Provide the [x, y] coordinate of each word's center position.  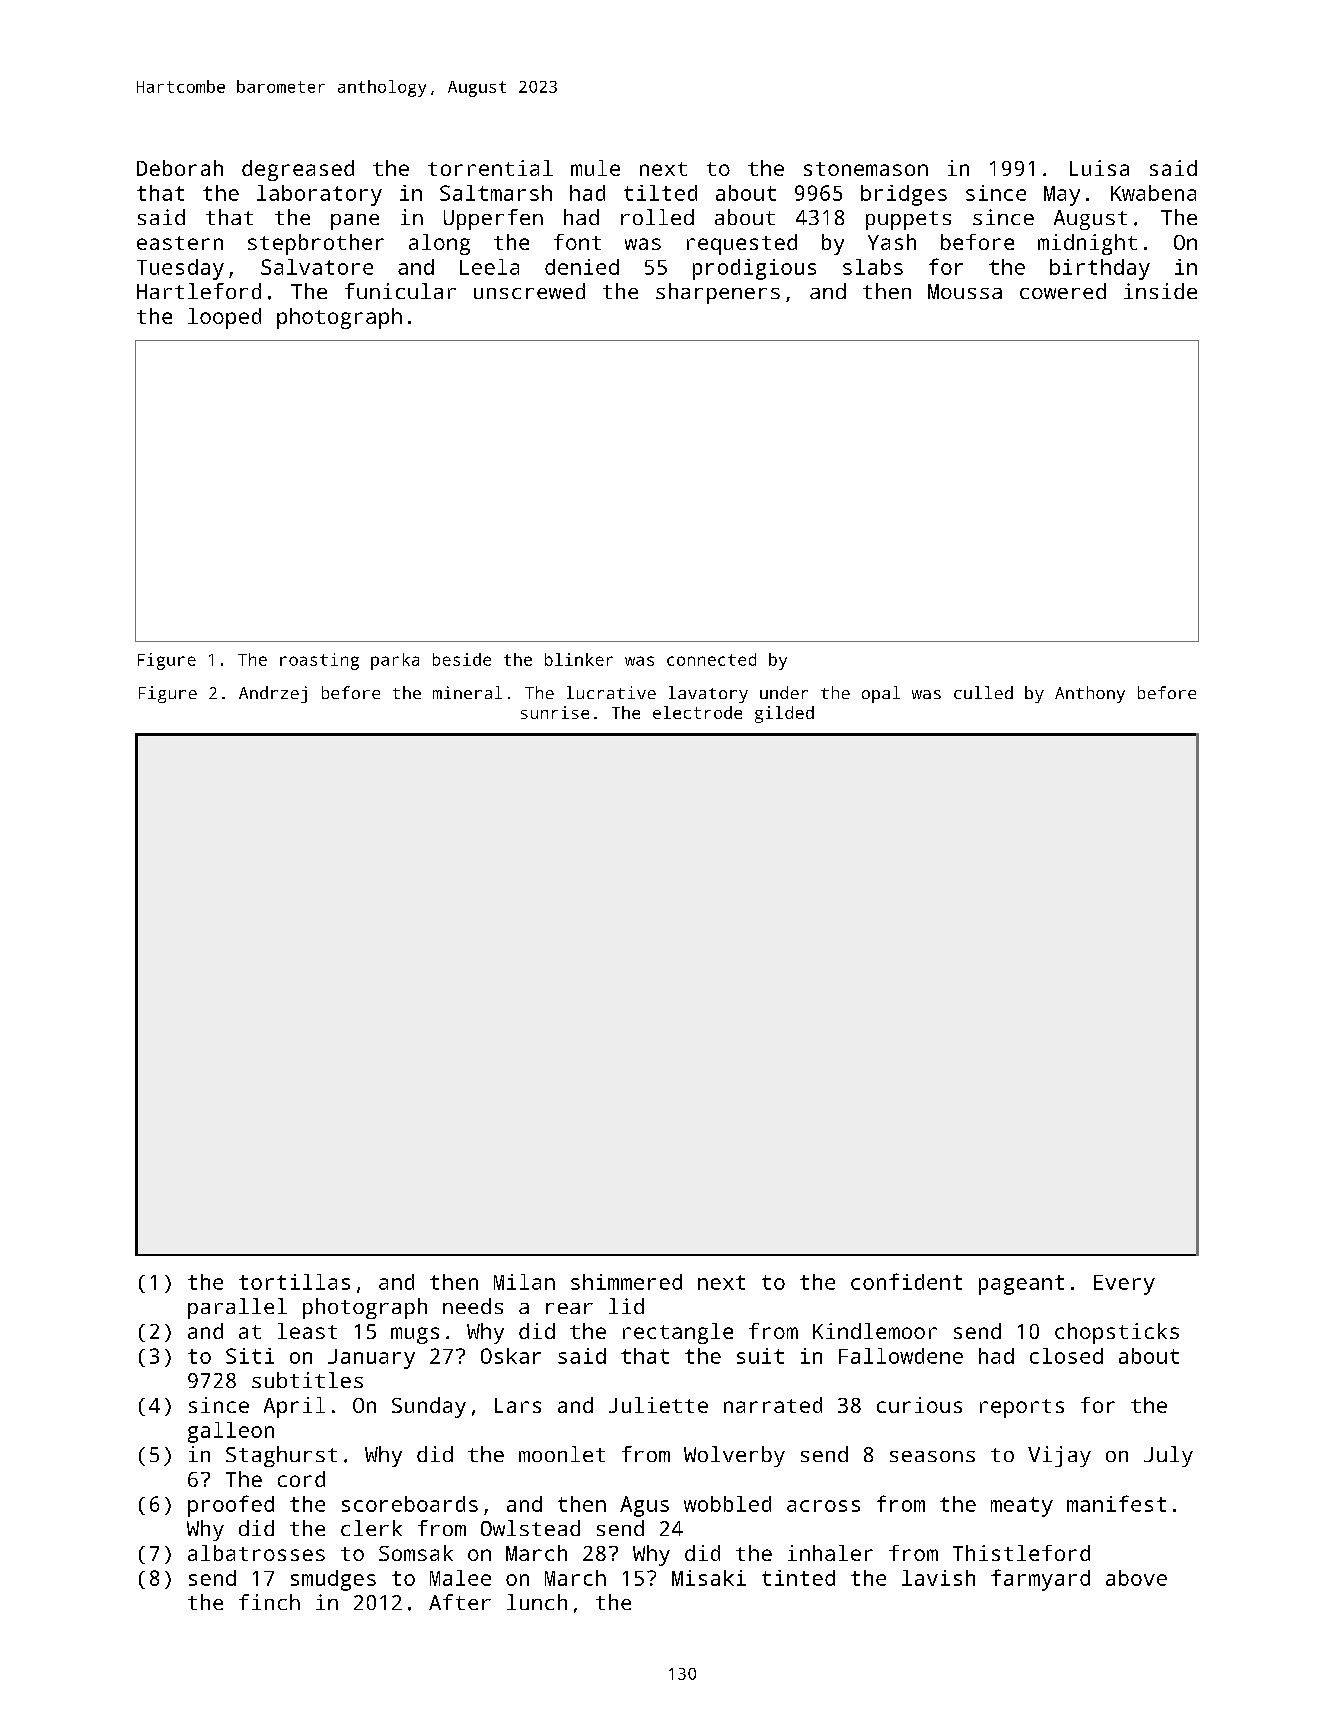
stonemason [866, 169]
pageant [1021, 1285]
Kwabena [1153, 193]
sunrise [555, 712]
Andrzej [273, 694]
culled [983, 692]
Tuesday [180, 269]
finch [269, 1602]
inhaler [830, 1553]
